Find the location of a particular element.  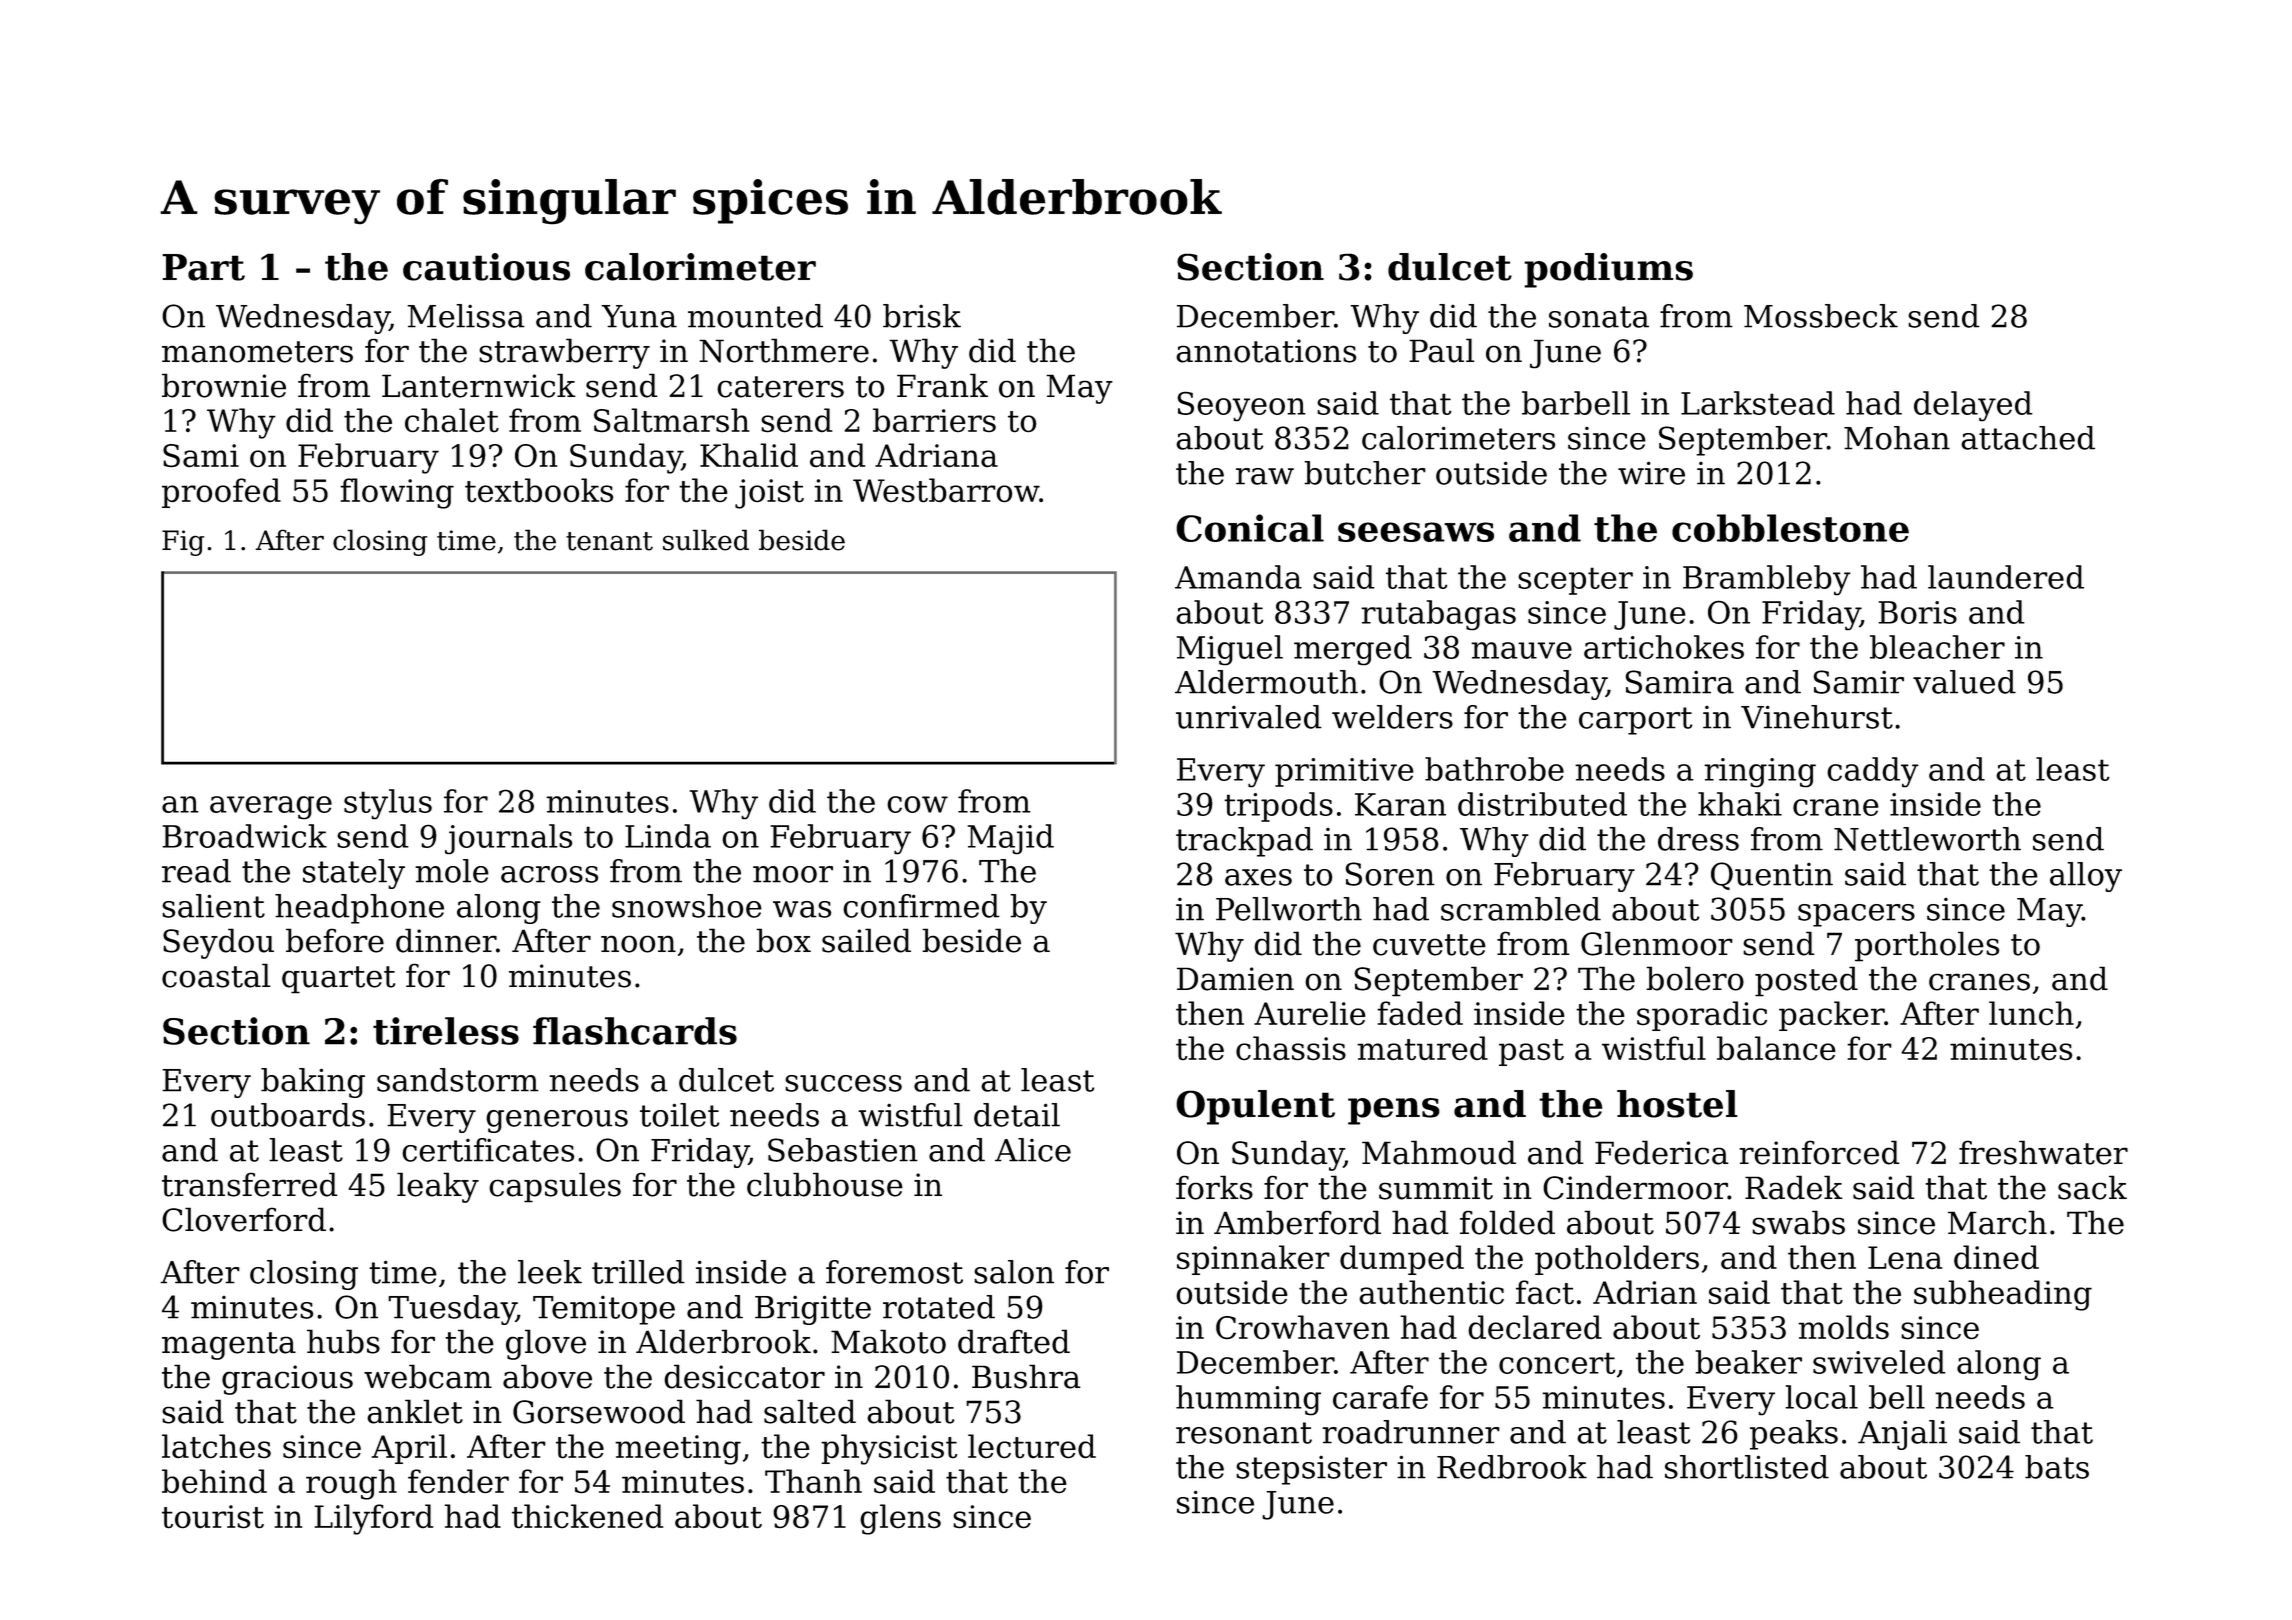

bats is located at coordinates (2057, 1467).
